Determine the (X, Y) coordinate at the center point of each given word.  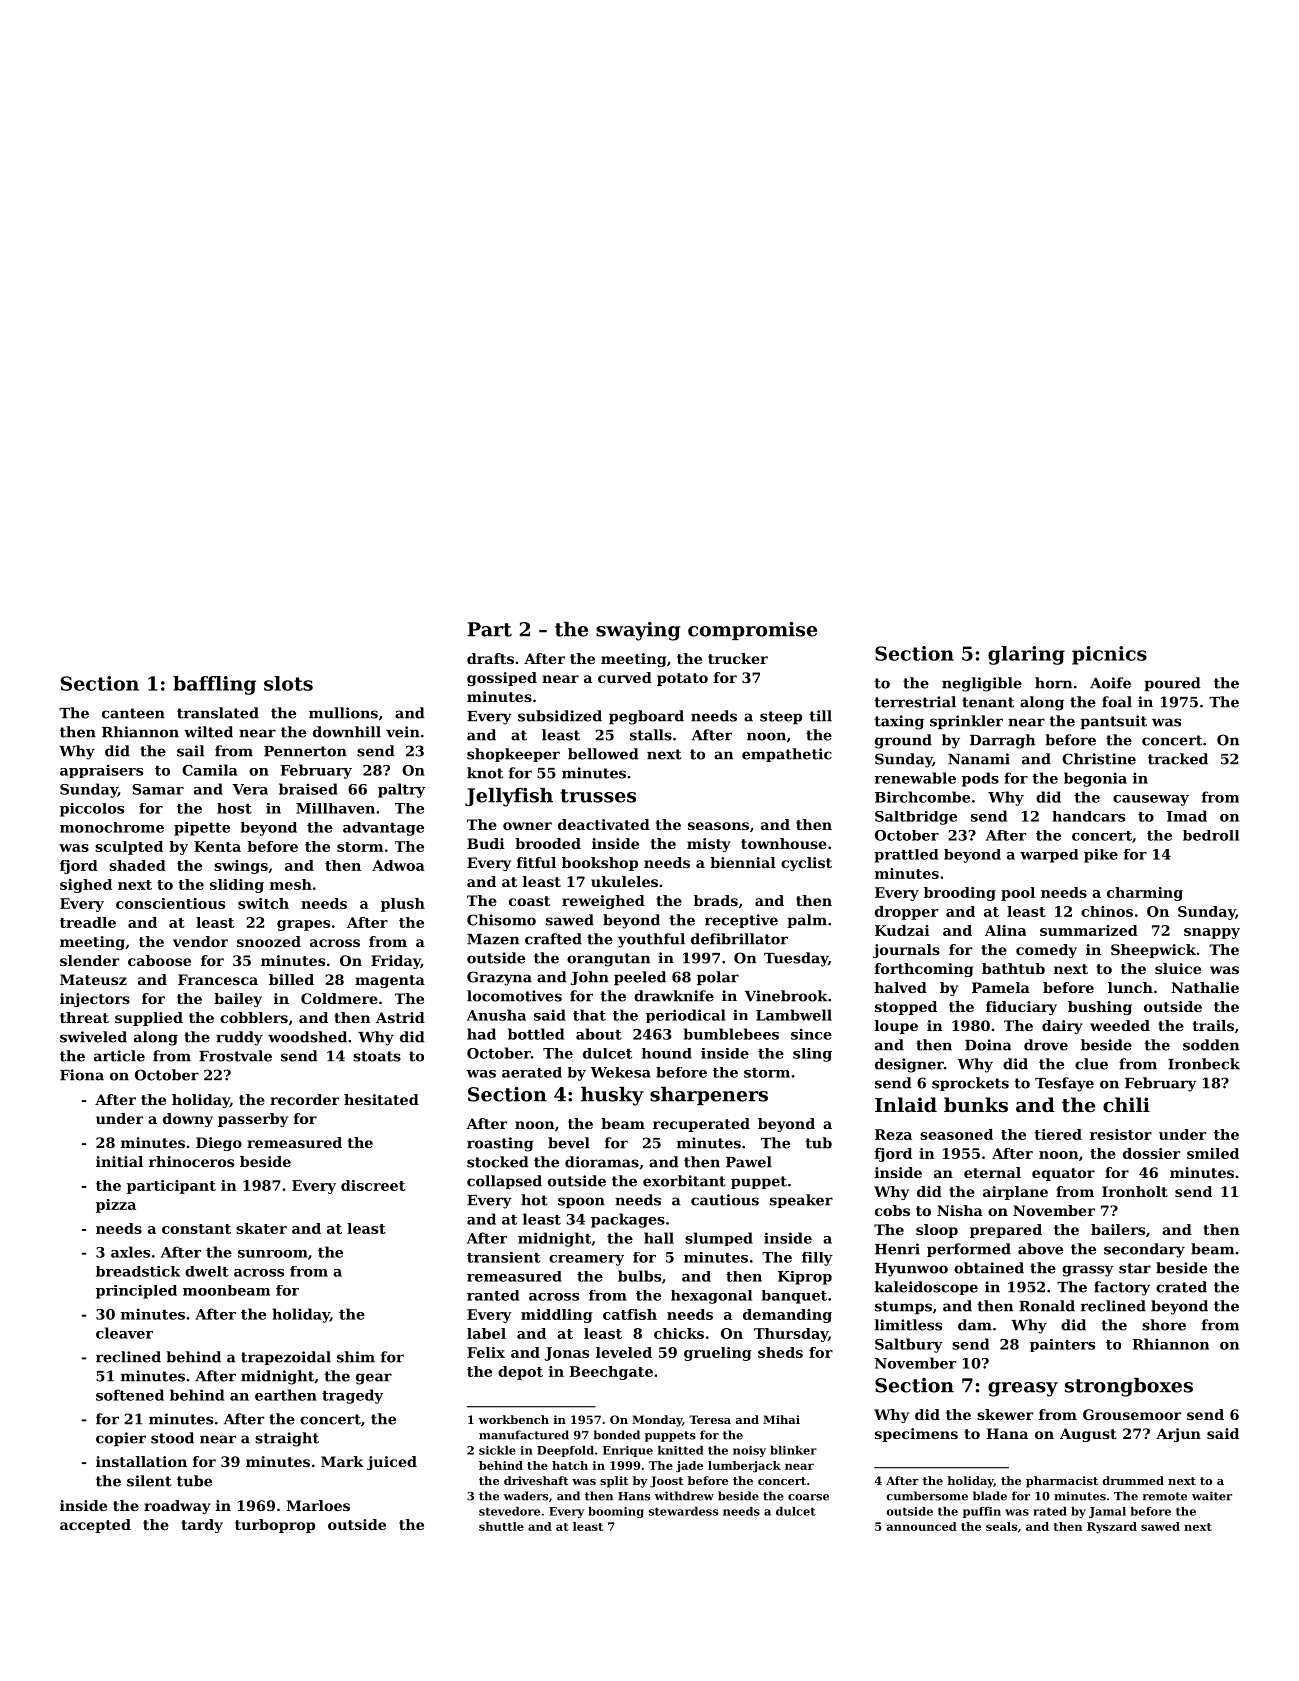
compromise (752, 631)
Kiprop (805, 1278)
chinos (1107, 911)
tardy (202, 1526)
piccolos (92, 810)
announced (922, 1526)
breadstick (138, 1271)
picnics (1109, 655)
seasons (718, 826)
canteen (133, 713)
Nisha (960, 1210)
